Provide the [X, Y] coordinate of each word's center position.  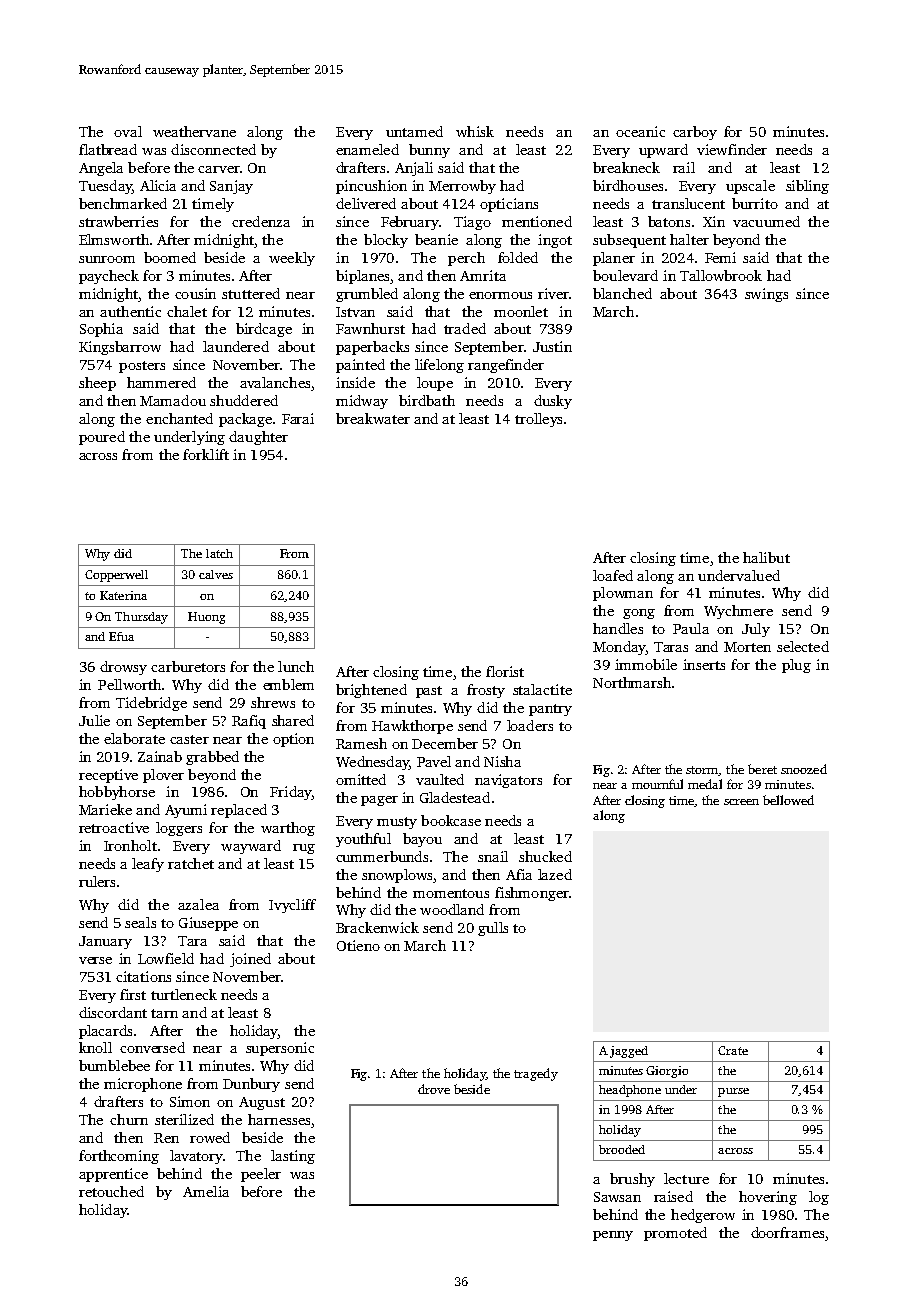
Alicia [158, 185]
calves [216, 574]
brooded [622, 1149]
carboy [695, 133]
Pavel [434, 761]
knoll [95, 1047]
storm [702, 771]
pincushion [371, 187]
